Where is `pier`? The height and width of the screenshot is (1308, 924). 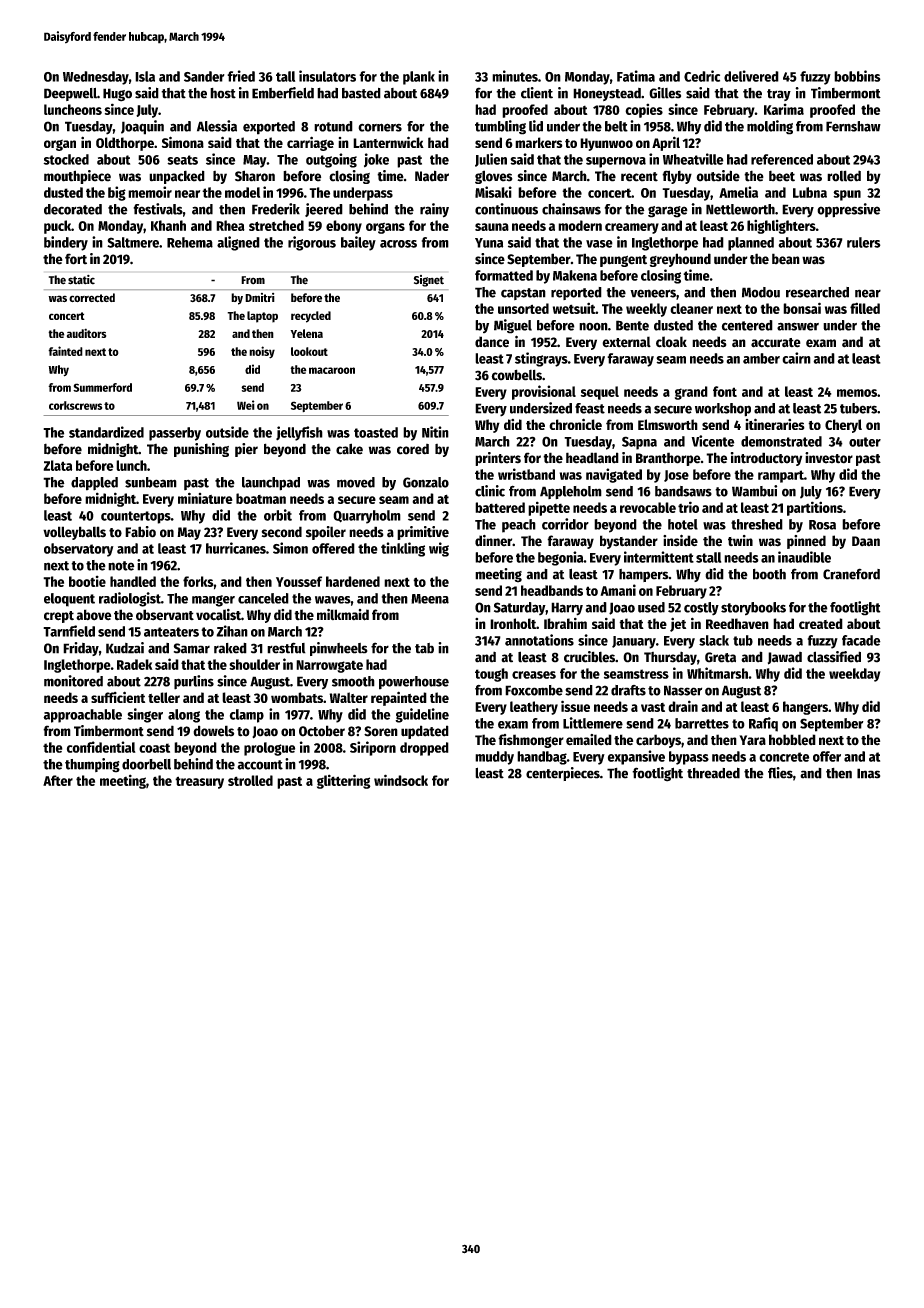 pier is located at coordinates (246, 450).
